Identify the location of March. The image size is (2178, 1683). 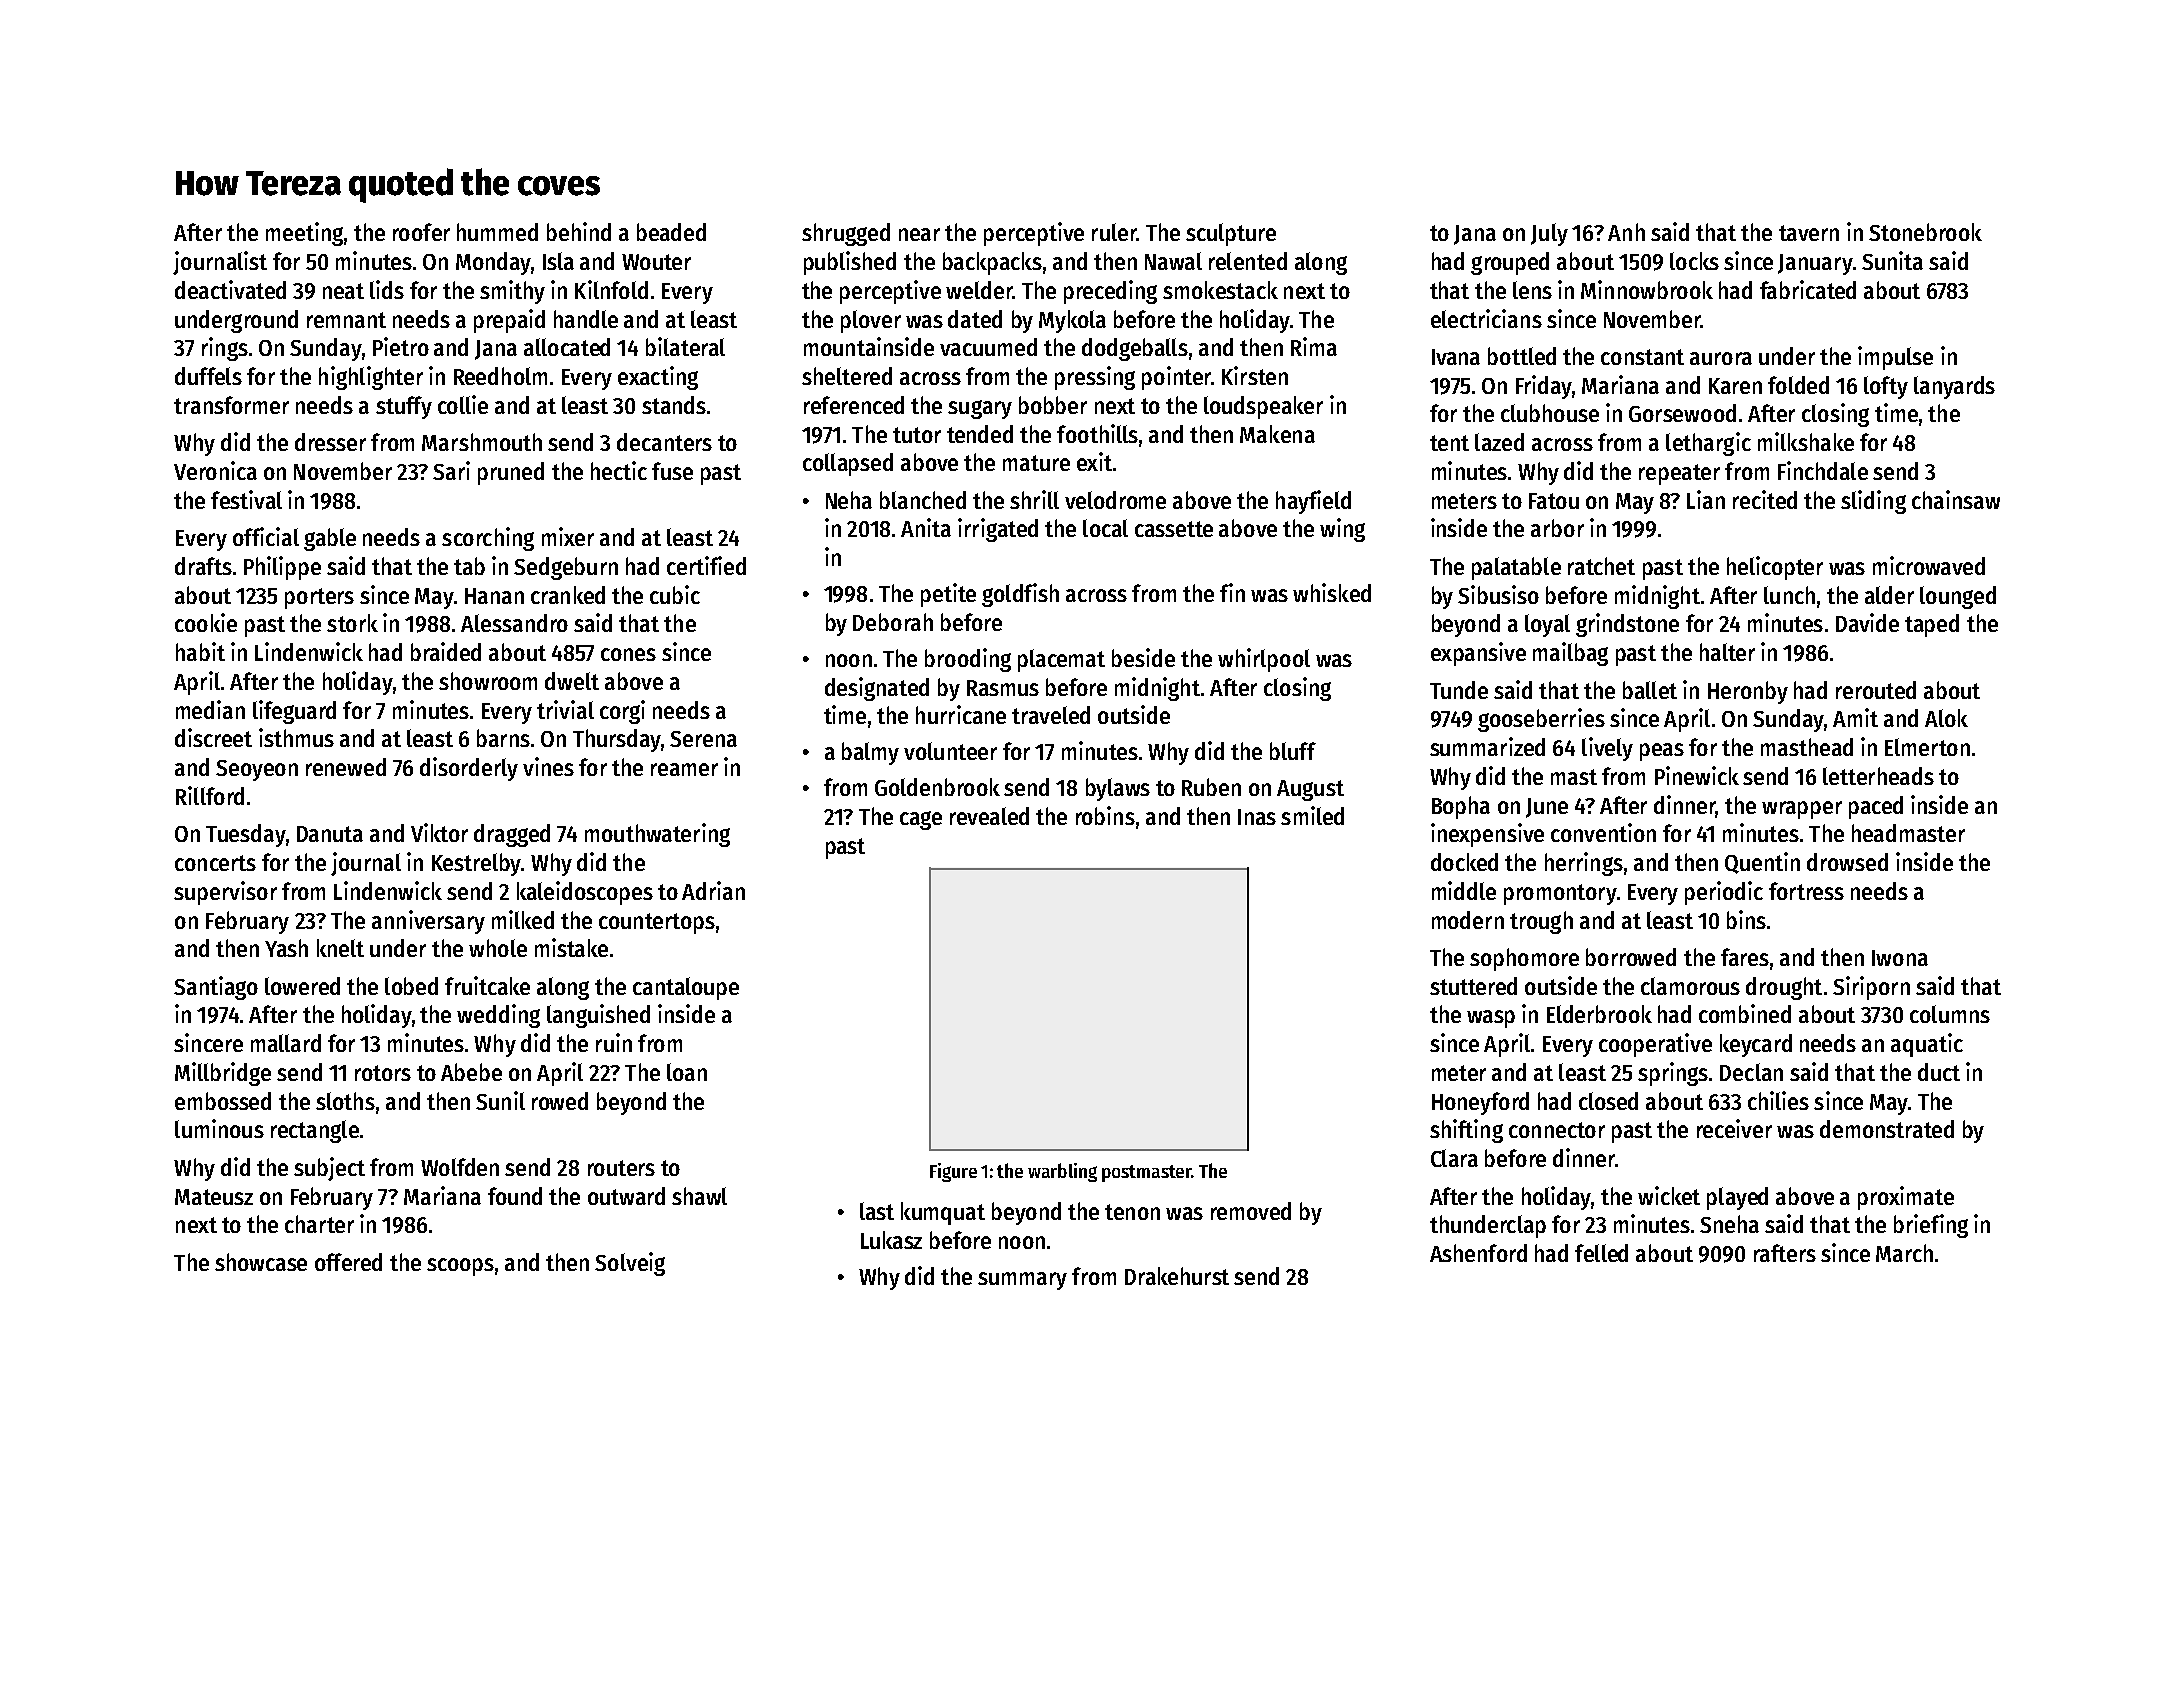
(1904, 1253).
